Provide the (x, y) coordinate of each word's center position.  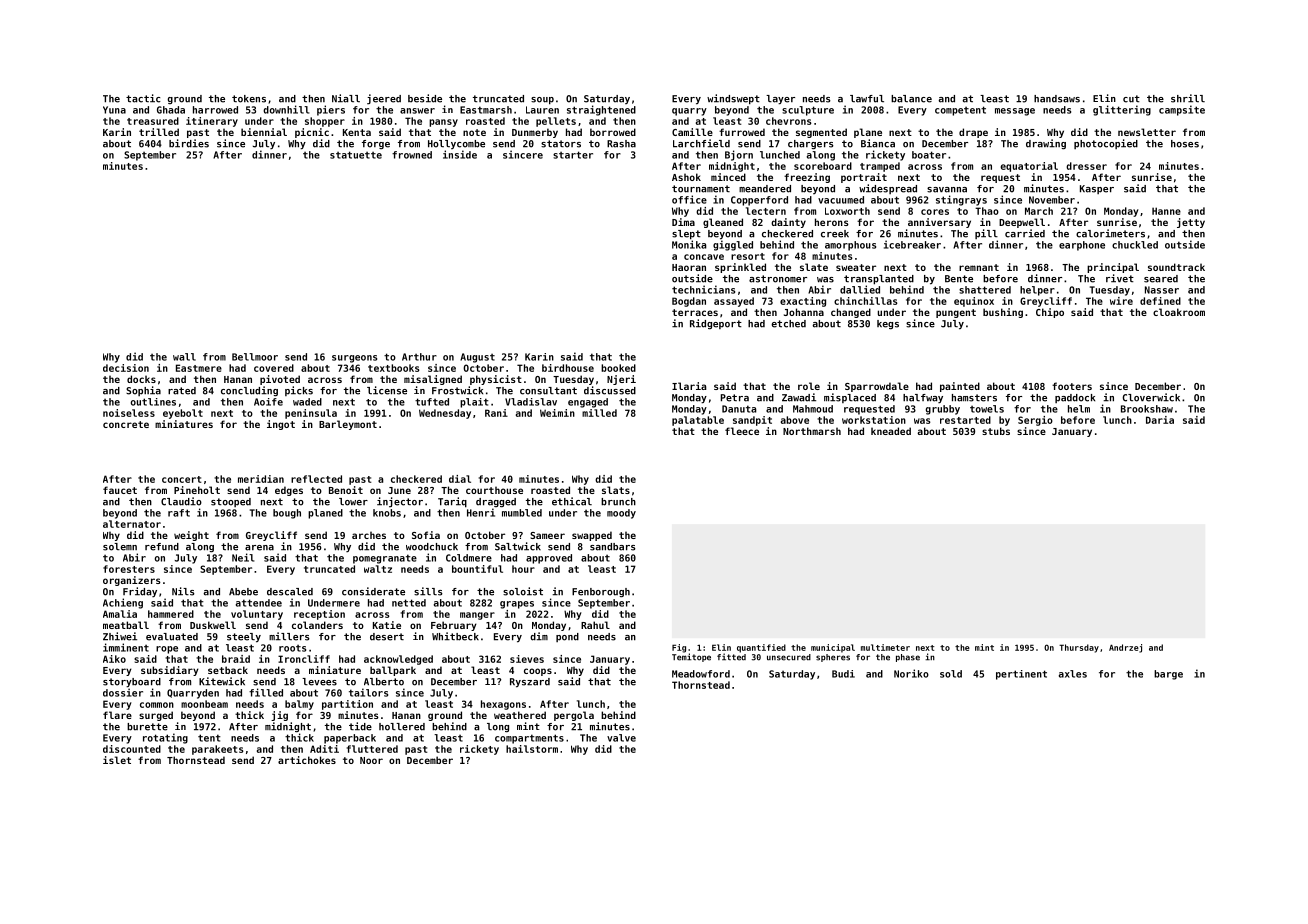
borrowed (613, 132)
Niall (346, 98)
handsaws (1057, 99)
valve (621, 738)
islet (117, 760)
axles (1073, 674)
